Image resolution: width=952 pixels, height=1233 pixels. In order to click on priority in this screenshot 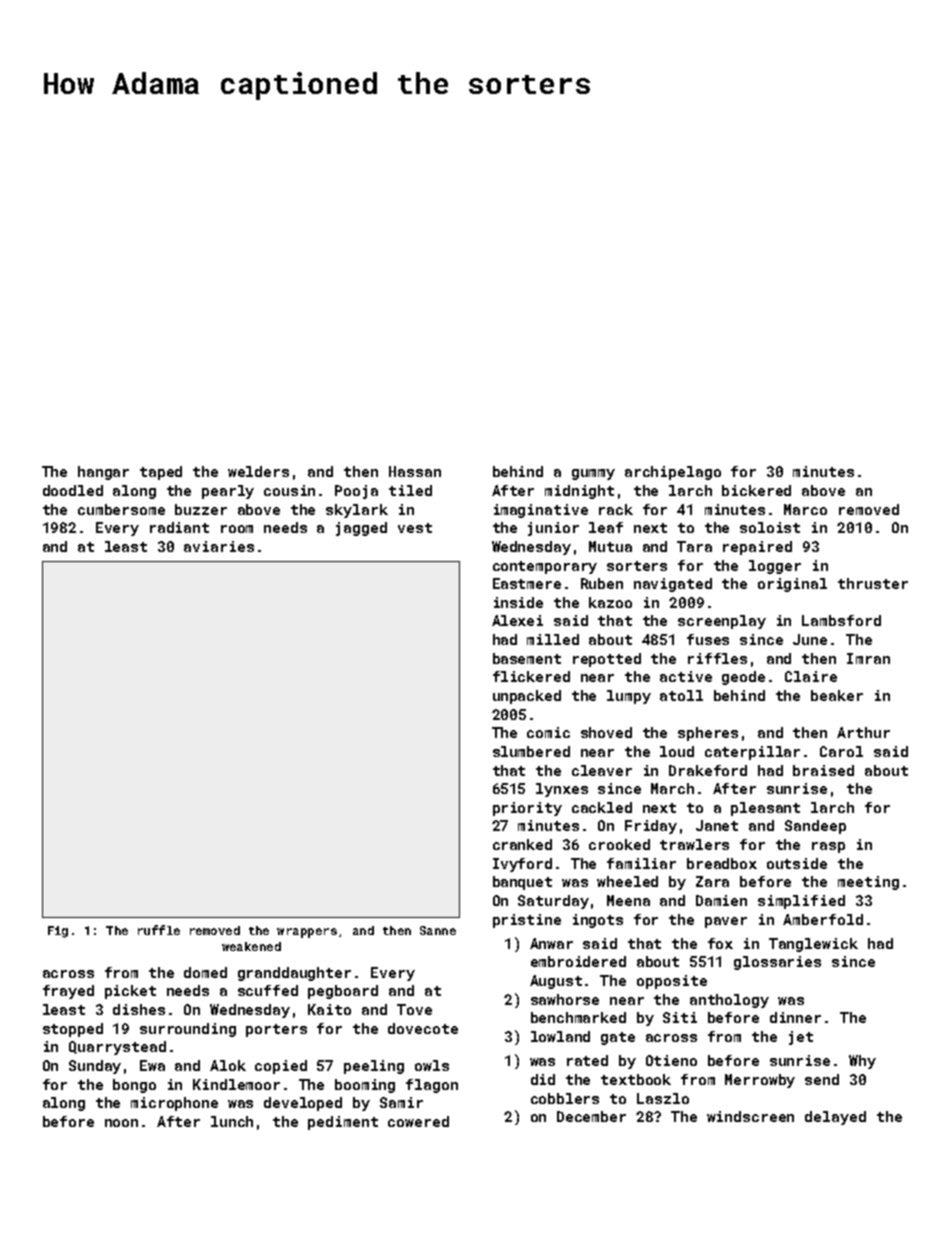, I will do `click(527, 809)`.
